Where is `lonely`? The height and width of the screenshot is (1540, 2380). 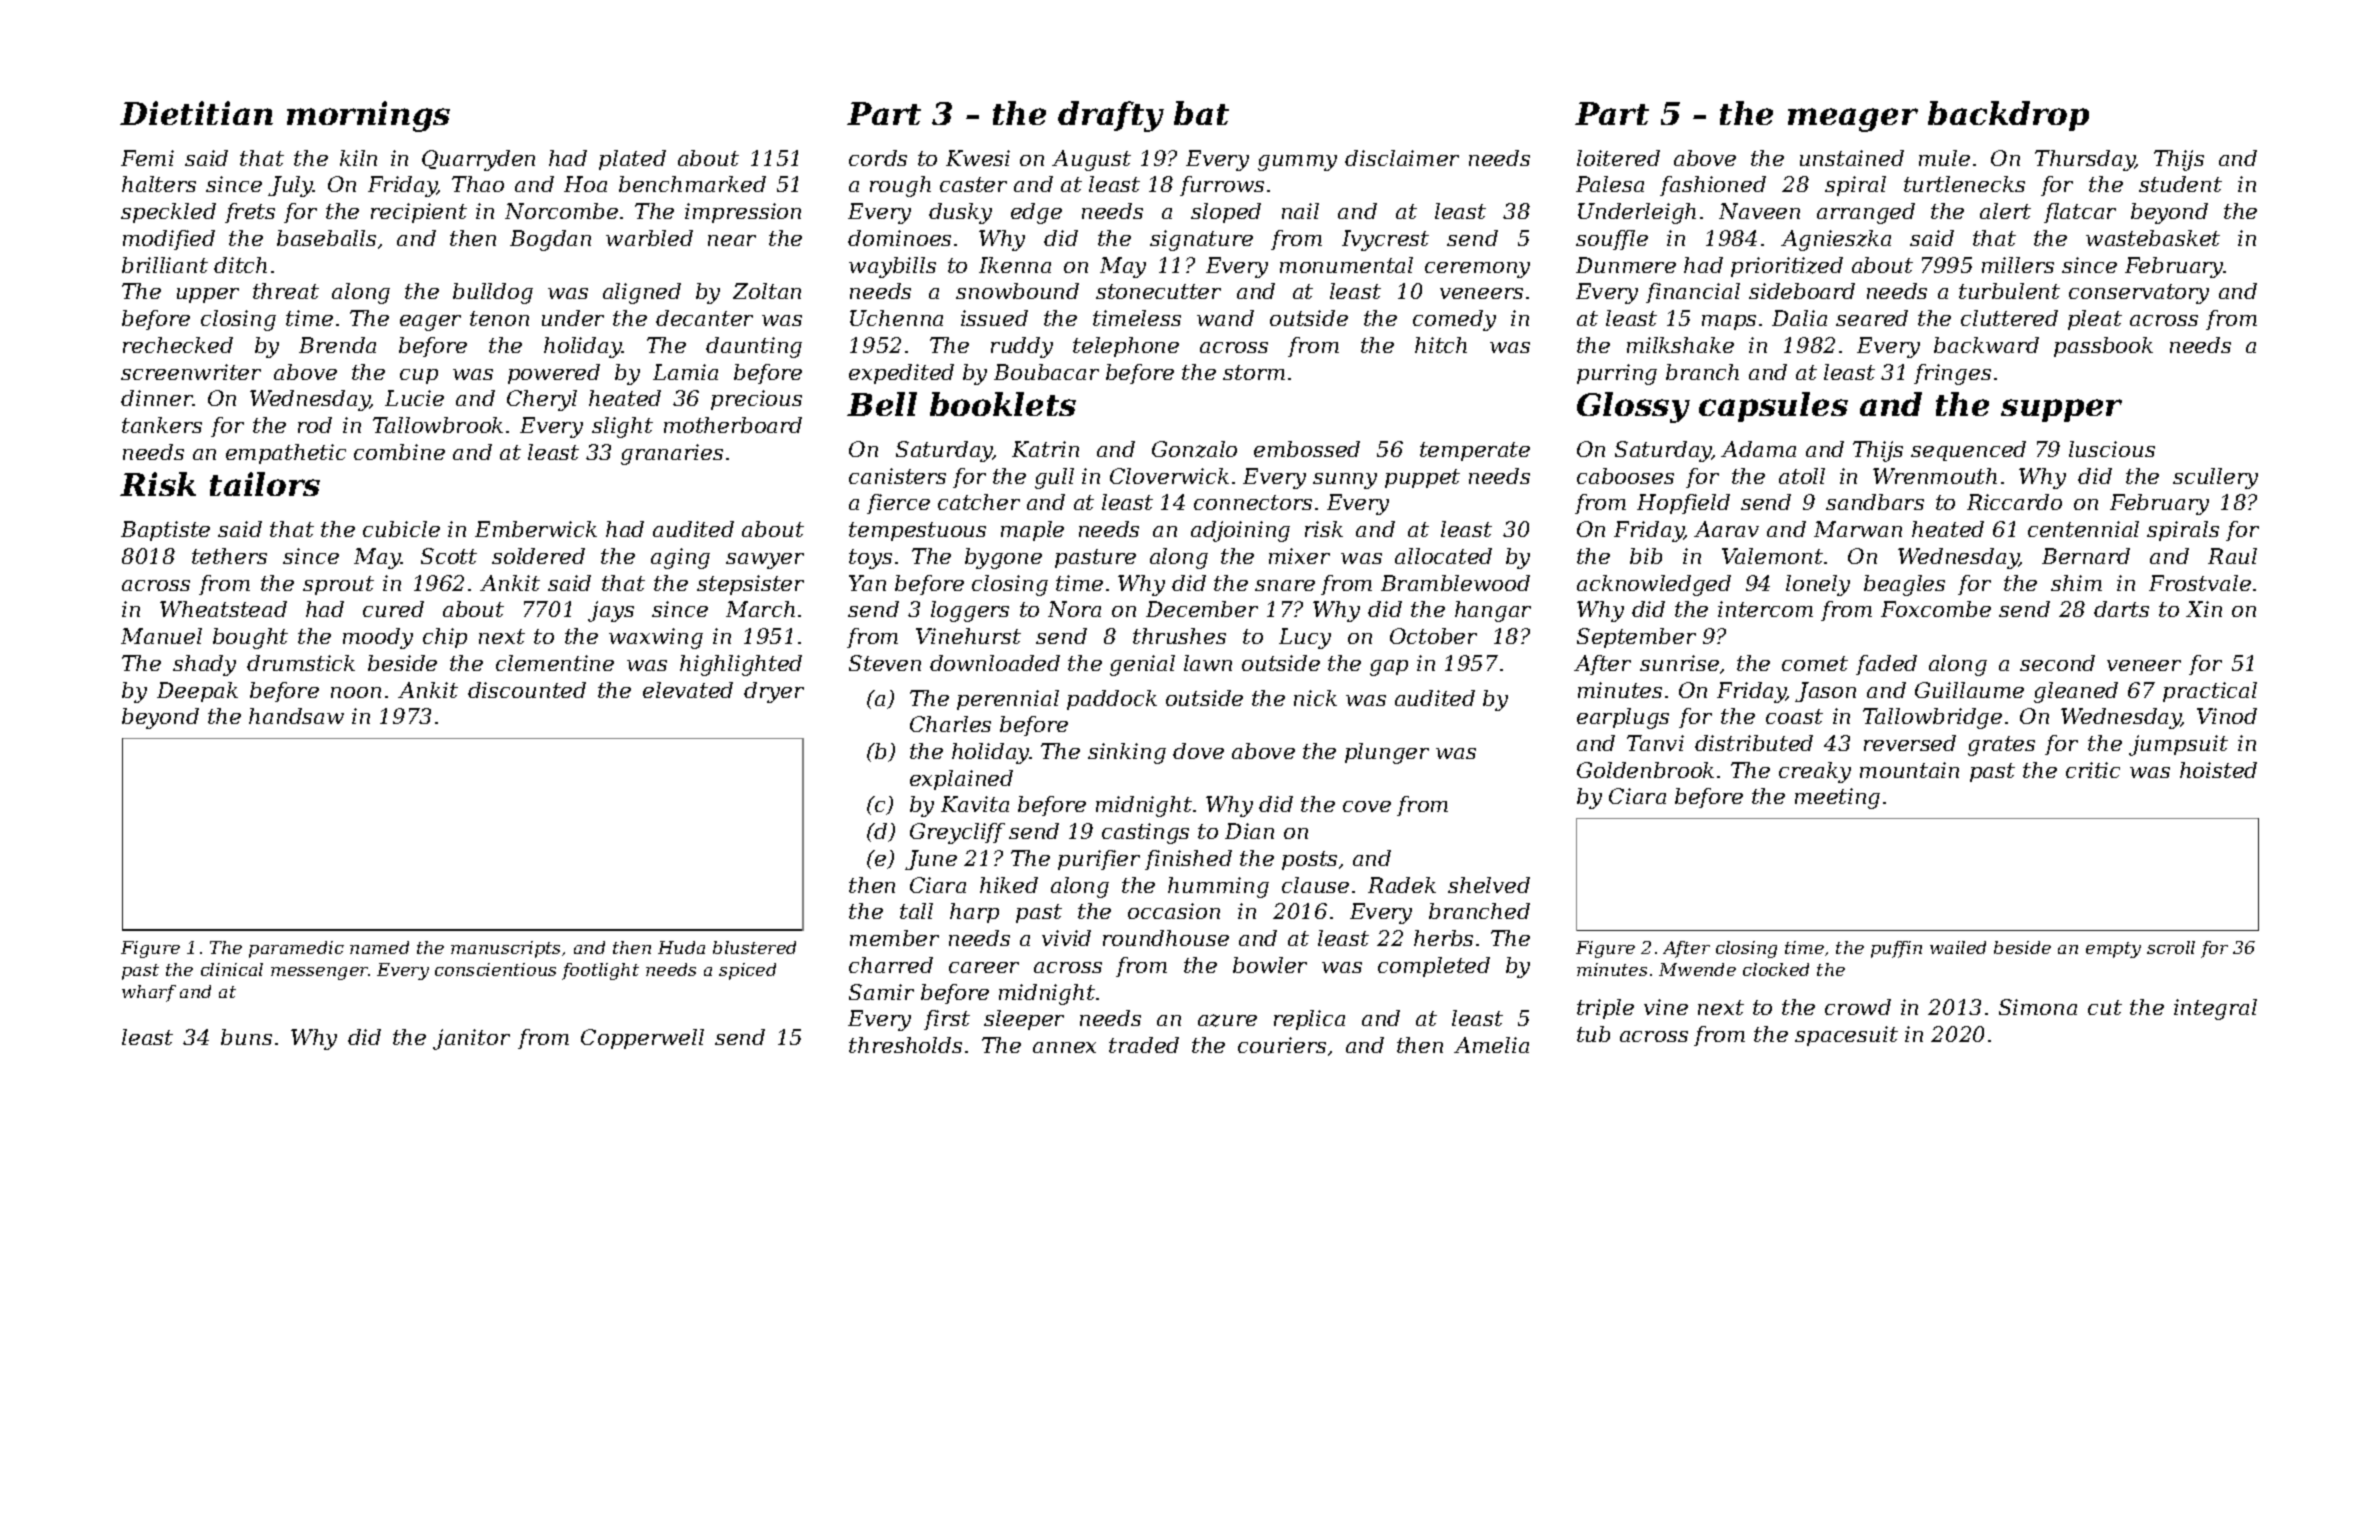
lonely is located at coordinates (1818, 585).
